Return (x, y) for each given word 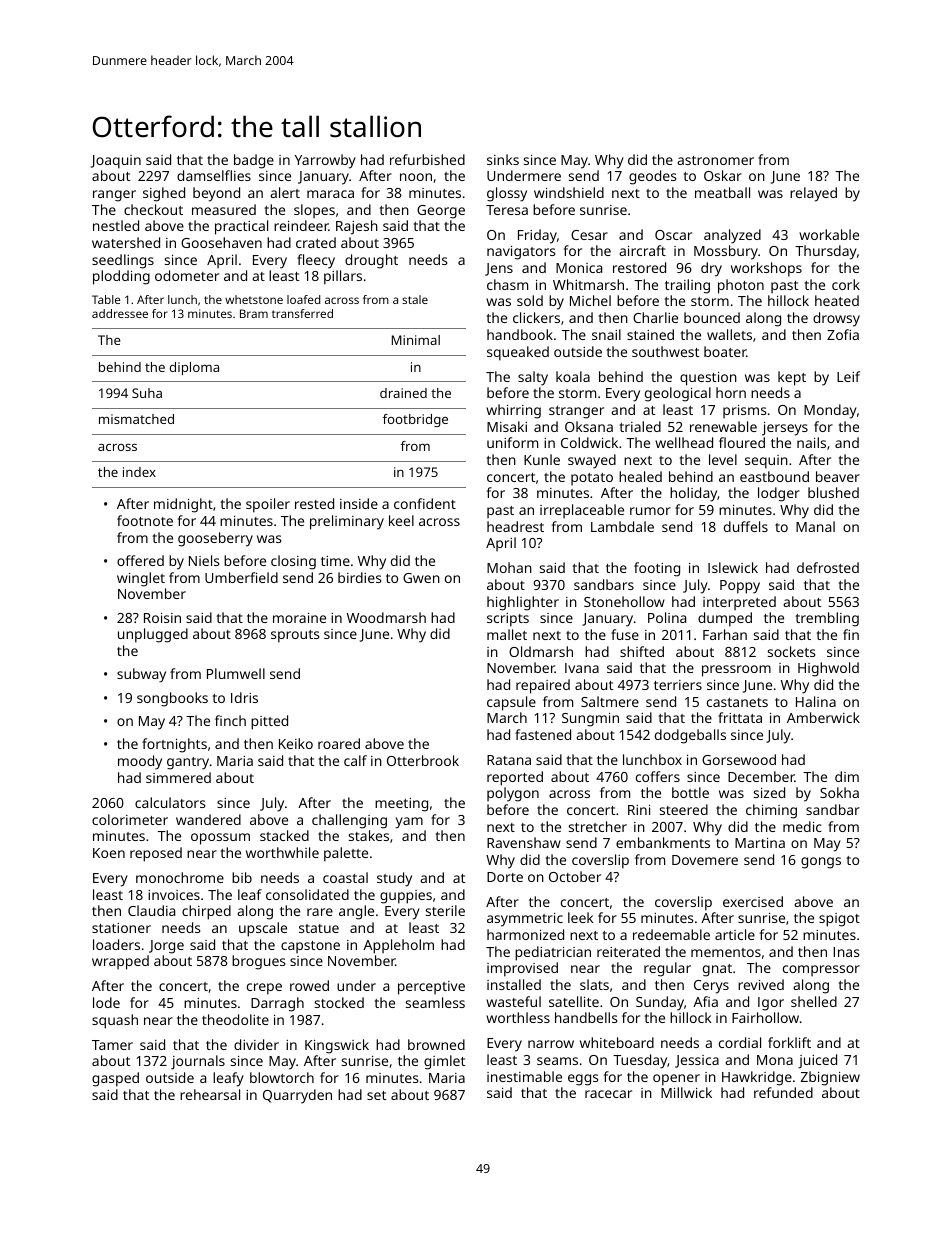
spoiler (268, 505)
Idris (244, 697)
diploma (194, 368)
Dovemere (705, 860)
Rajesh (357, 227)
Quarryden (297, 1096)
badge (254, 161)
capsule (511, 703)
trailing (687, 286)
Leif (848, 376)
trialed (640, 426)
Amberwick (823, 717)
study (394, 879)
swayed (592, 461)
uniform (512, 442)
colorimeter (130, 819)
